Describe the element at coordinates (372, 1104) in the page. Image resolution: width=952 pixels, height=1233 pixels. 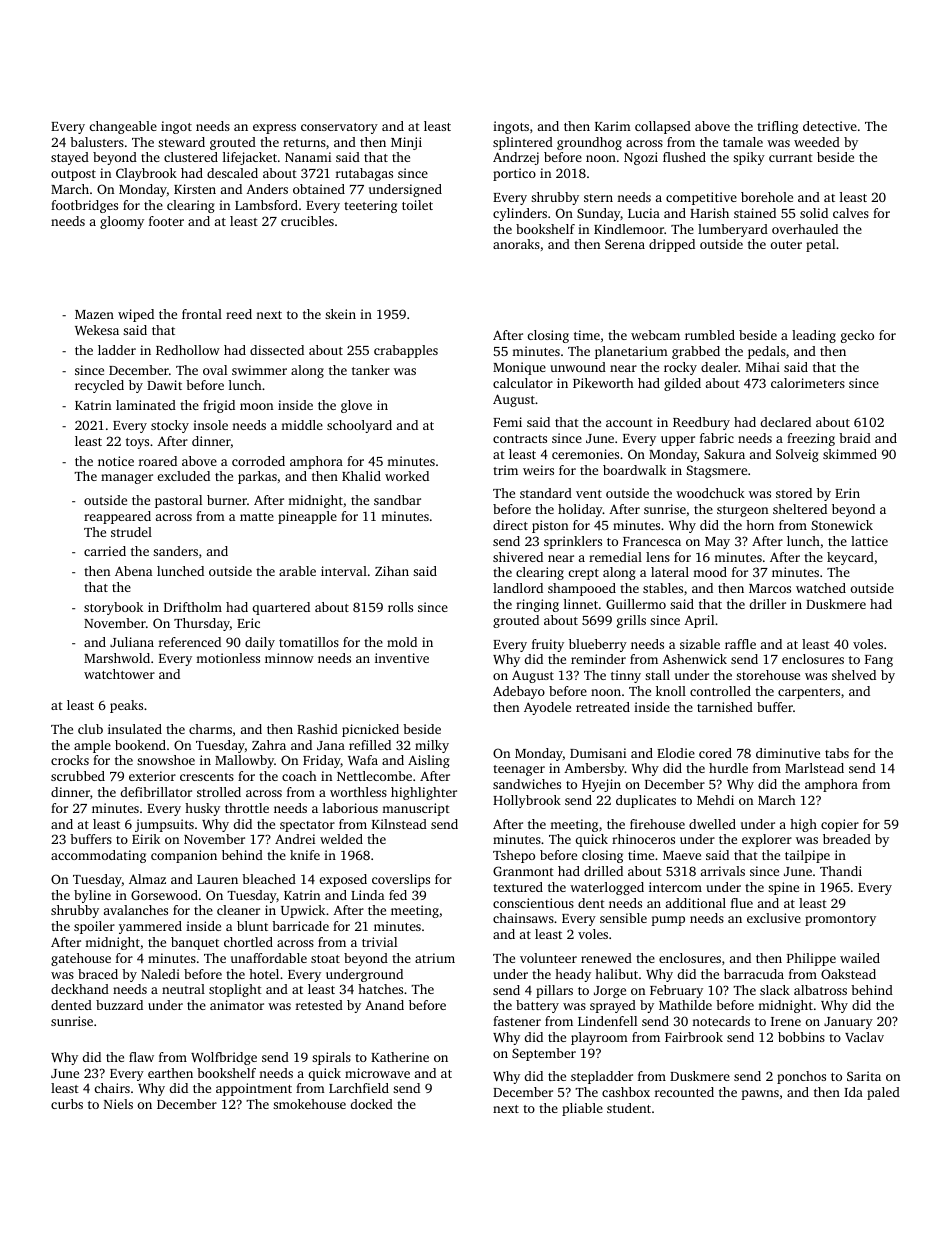
I see `docked` at that location.
